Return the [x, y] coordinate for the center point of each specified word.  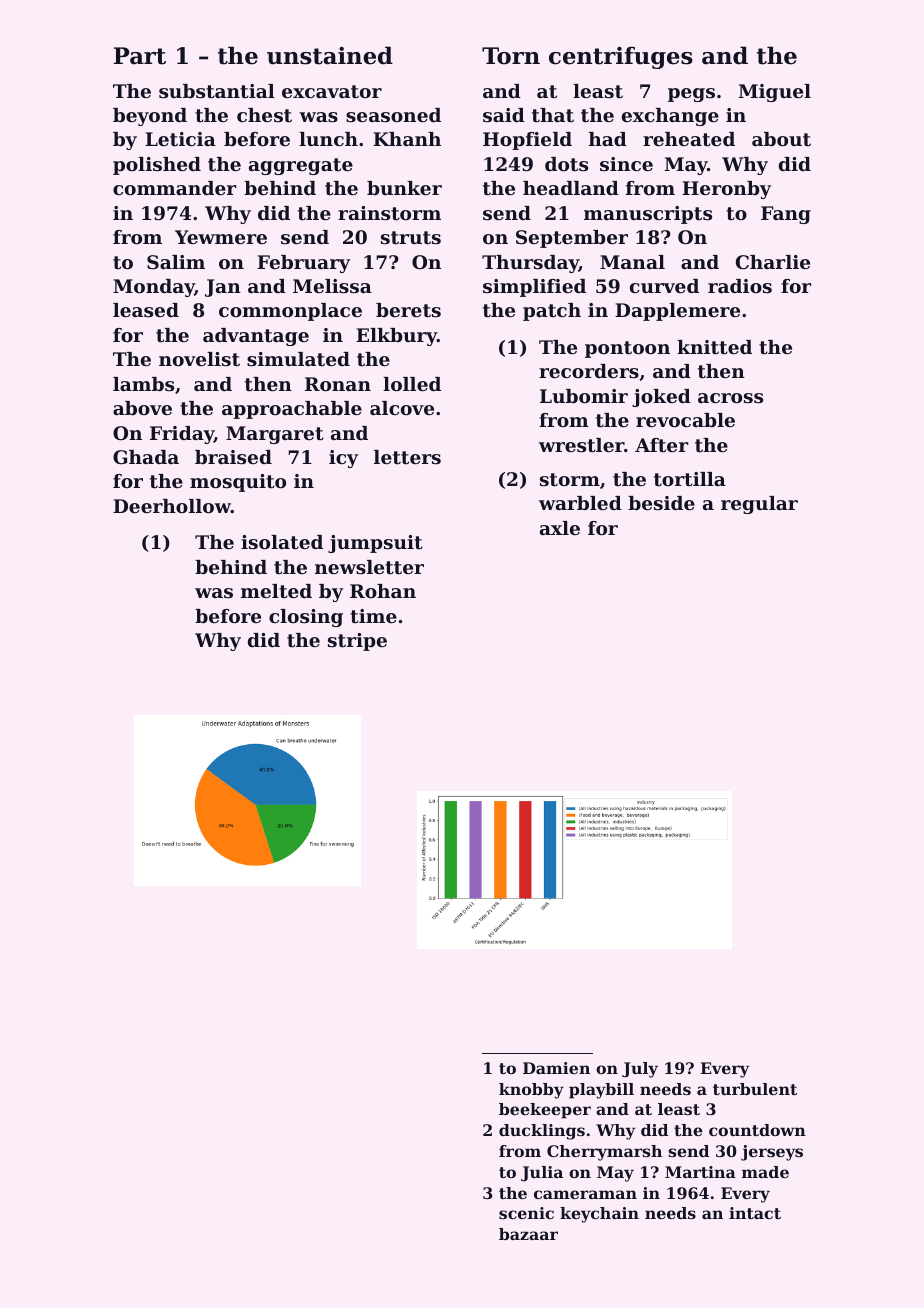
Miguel [775, 93]
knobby [531, 1091]
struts [411, 238]
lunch [328, 139]
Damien [556, 1068]
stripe [357, 642]
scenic [526, 1213]
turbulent [755, 1089]
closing [306, 618]
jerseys [772, 1153]
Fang [786, 215]
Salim [176, 262]
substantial [217, 91]
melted [276, 591]
